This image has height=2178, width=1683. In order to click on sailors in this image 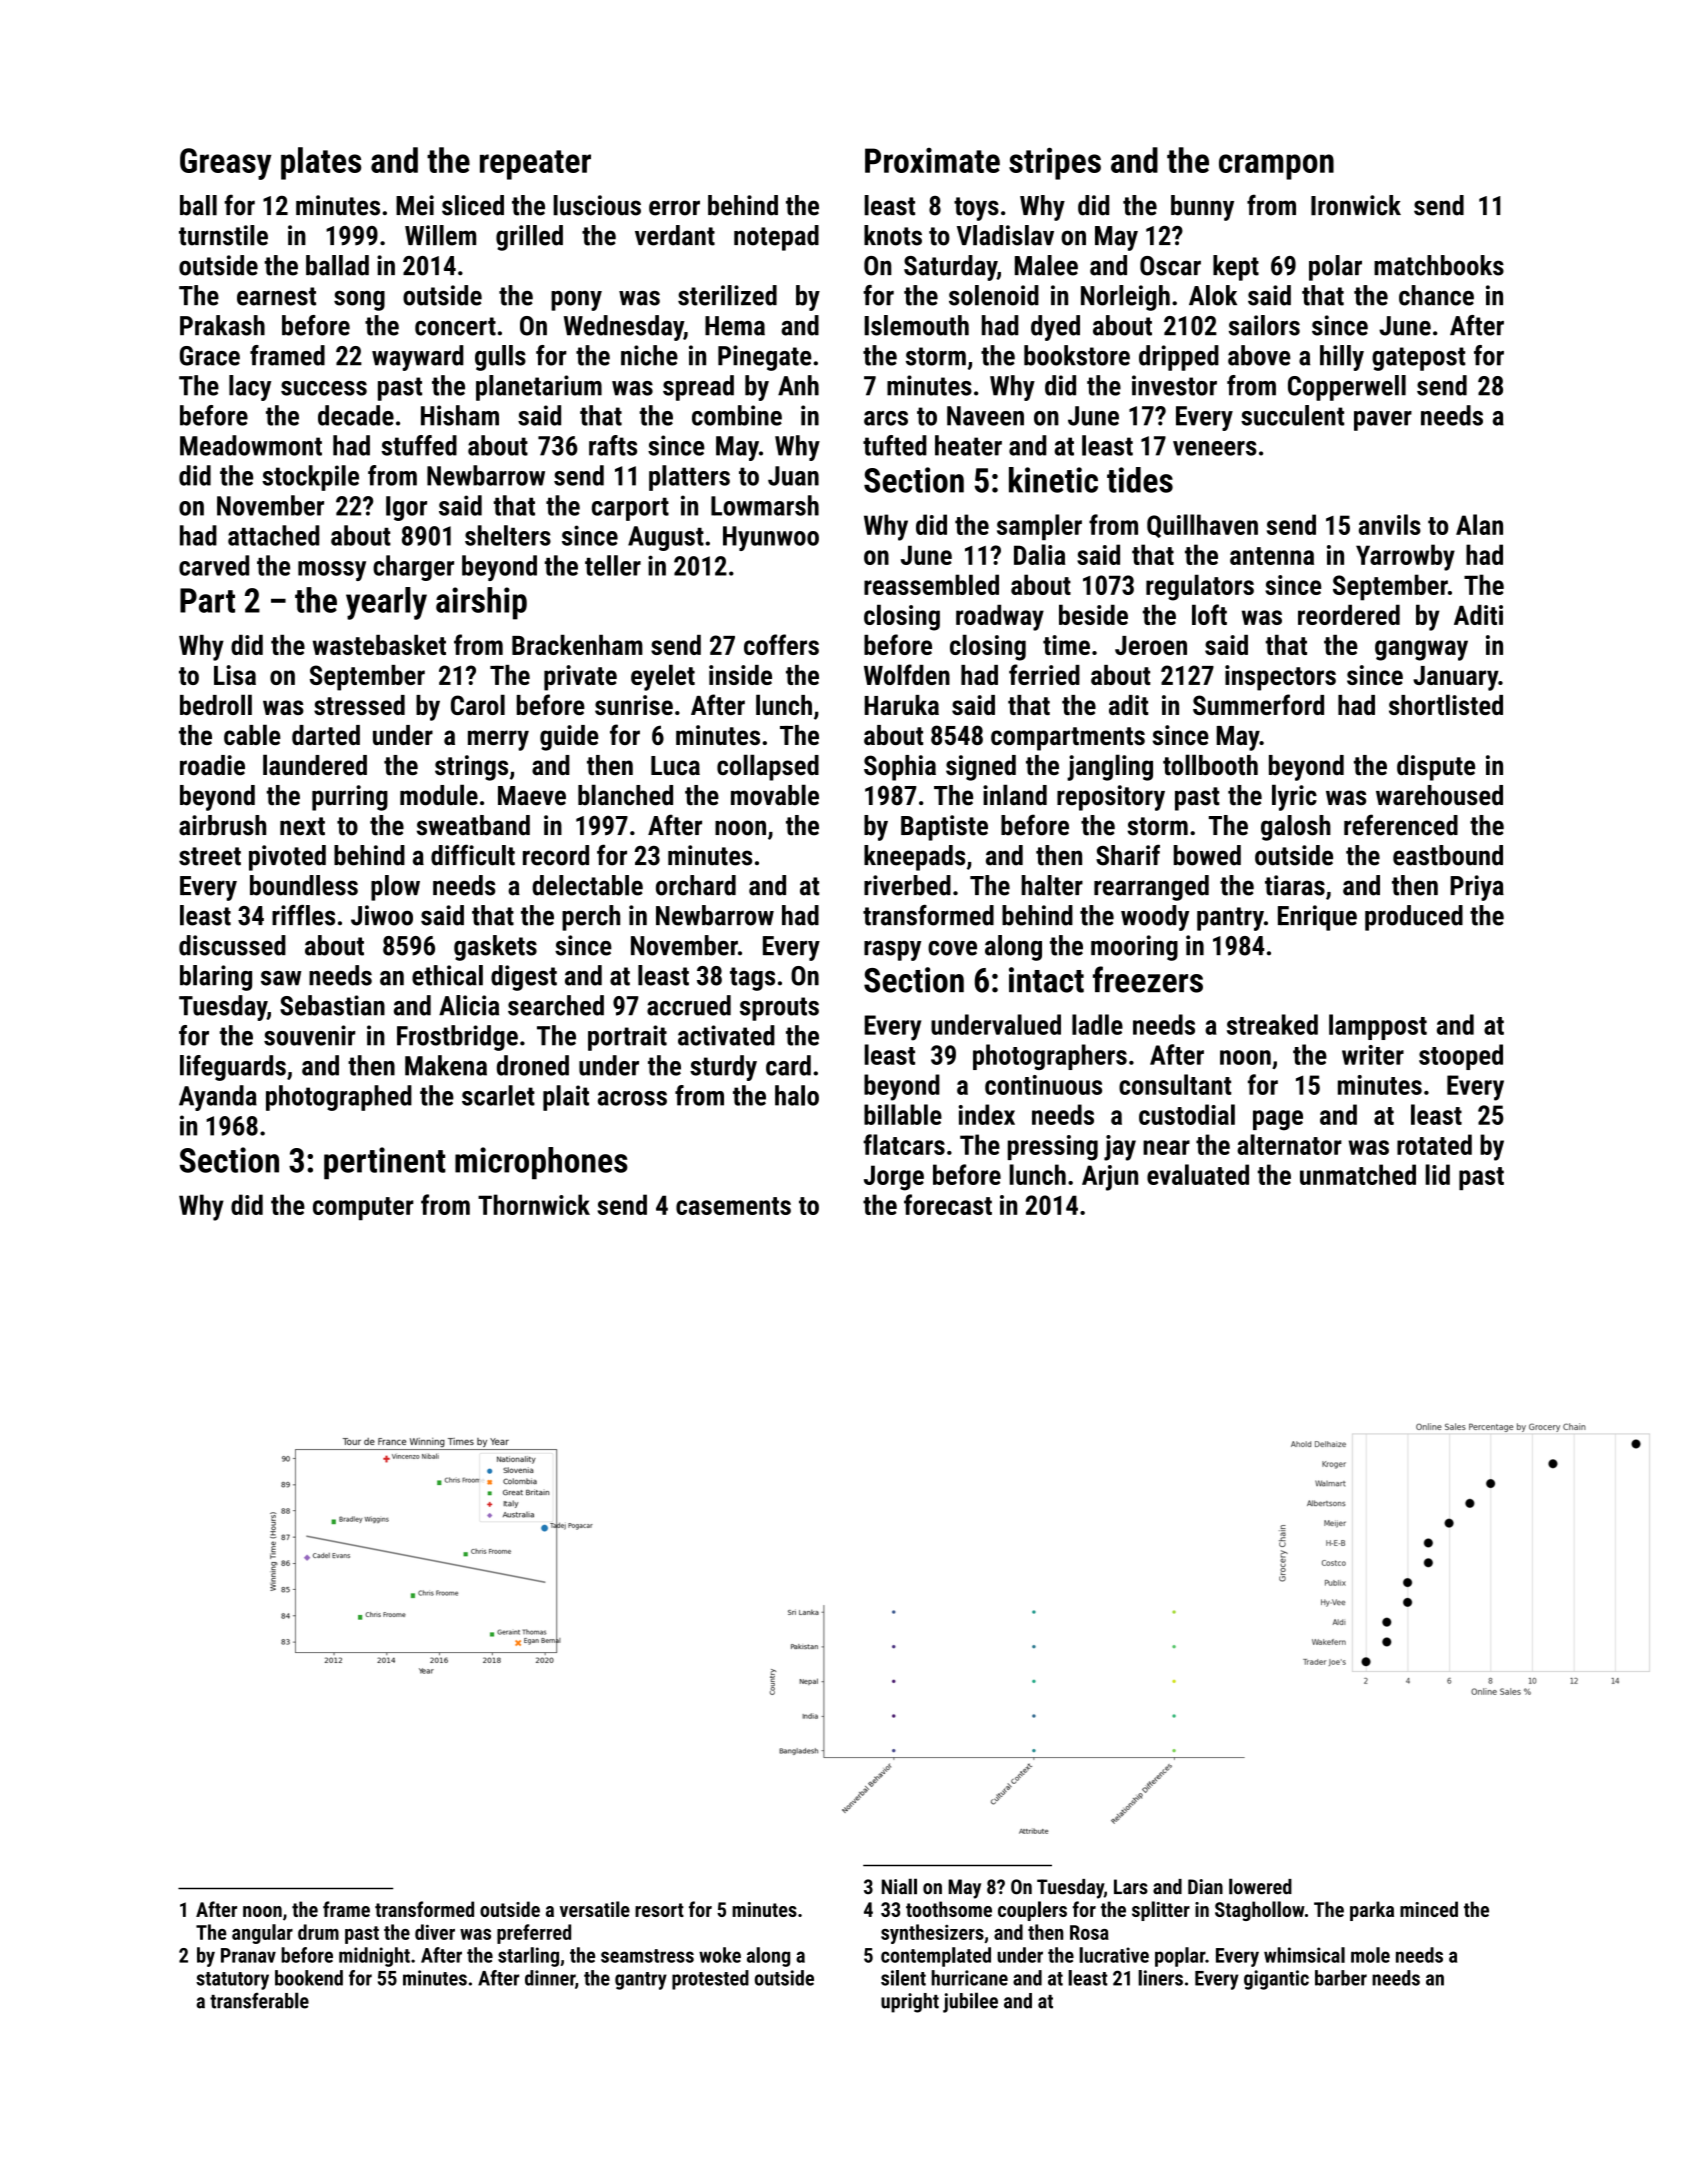, I will do `click(1264, 325)`.
